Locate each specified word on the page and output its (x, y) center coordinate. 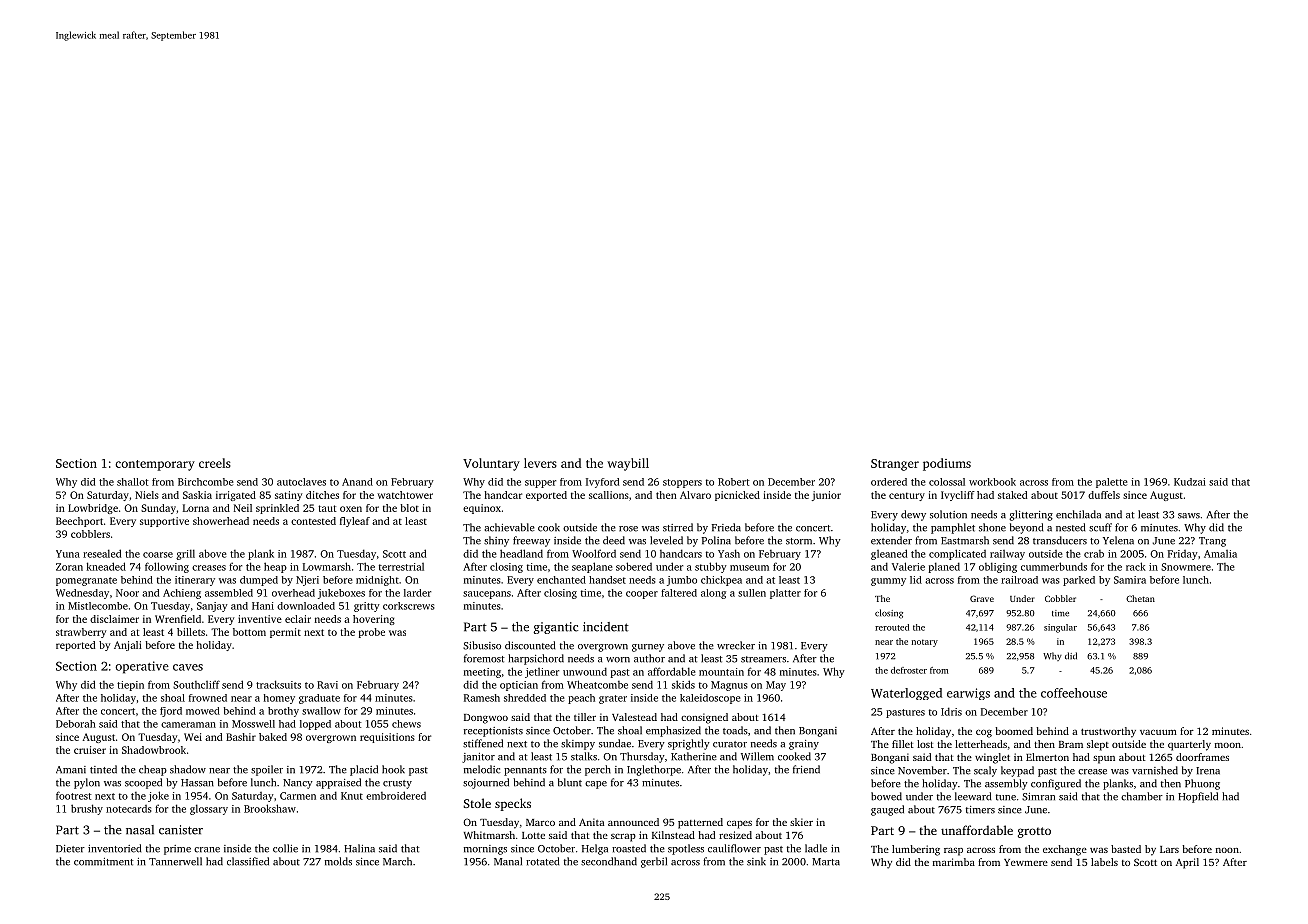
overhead (293, 593)
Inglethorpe (654, 770)
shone (992, 527)
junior (826, 496)
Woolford (594, 553)
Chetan (1140, 598)
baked (273, 737)
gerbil (654, 862)
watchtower (405, 495)
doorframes (1202, 757)
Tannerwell (175, 861)
